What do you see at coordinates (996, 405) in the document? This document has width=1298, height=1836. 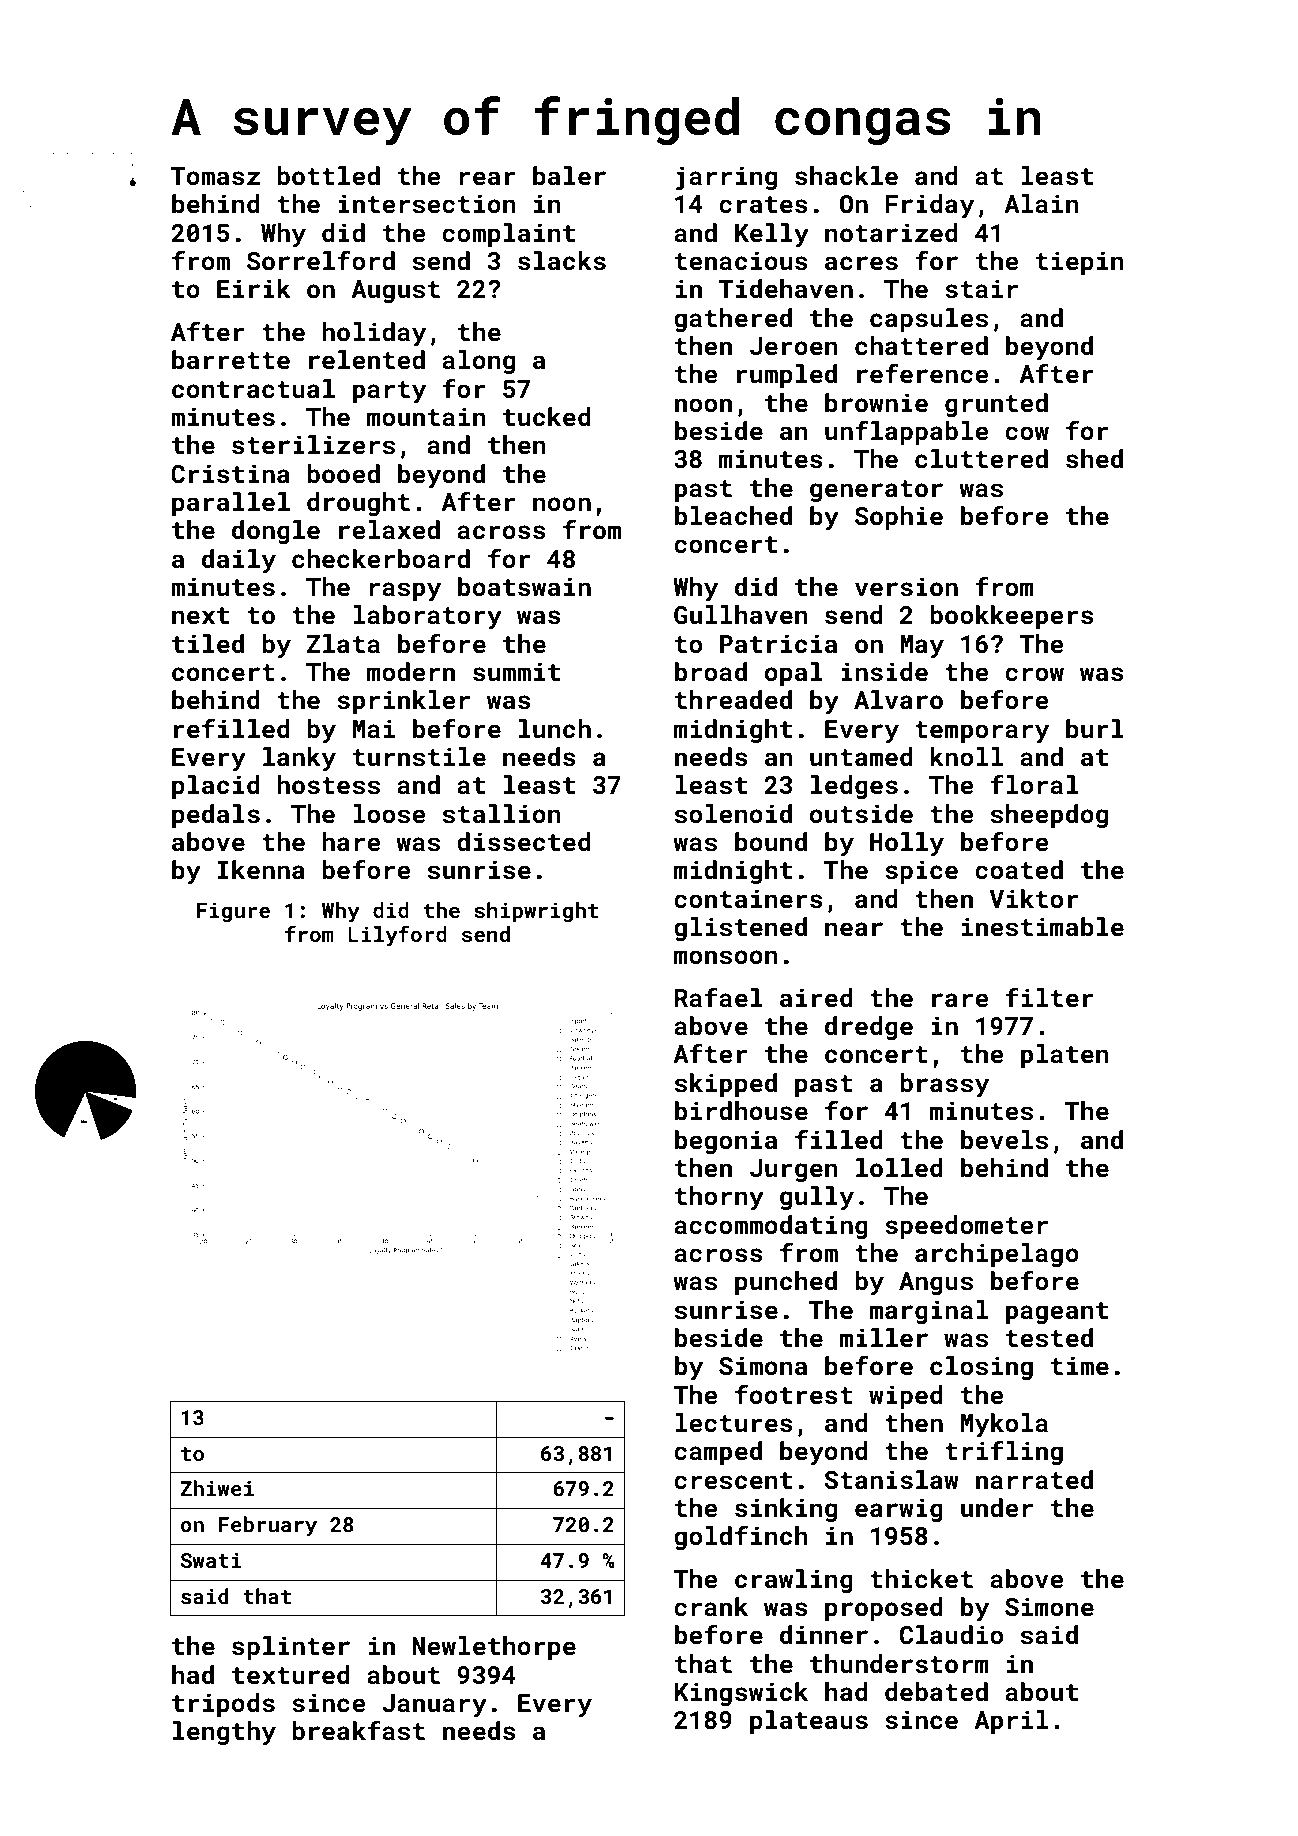 I see `grunted` at bounding box center [996, 405].
